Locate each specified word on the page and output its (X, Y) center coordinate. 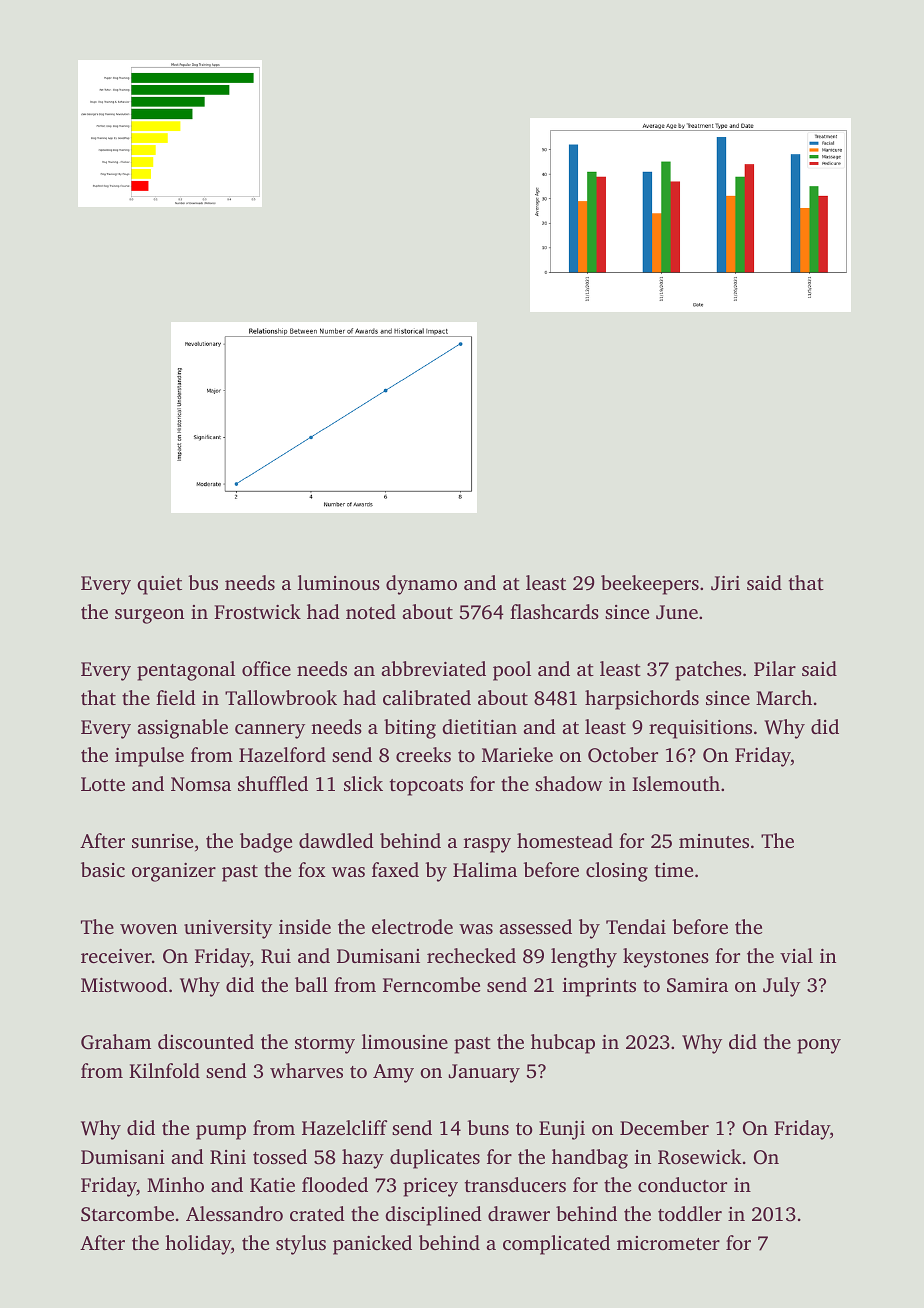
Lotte (103, 784)
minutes (714, 841)
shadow (569, 783)
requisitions (700, 729)
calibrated (427, 697)
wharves (306, 1070)
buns (488, 1127)
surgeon (149, 616)
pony (819, 1046)
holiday (198, 1245)
